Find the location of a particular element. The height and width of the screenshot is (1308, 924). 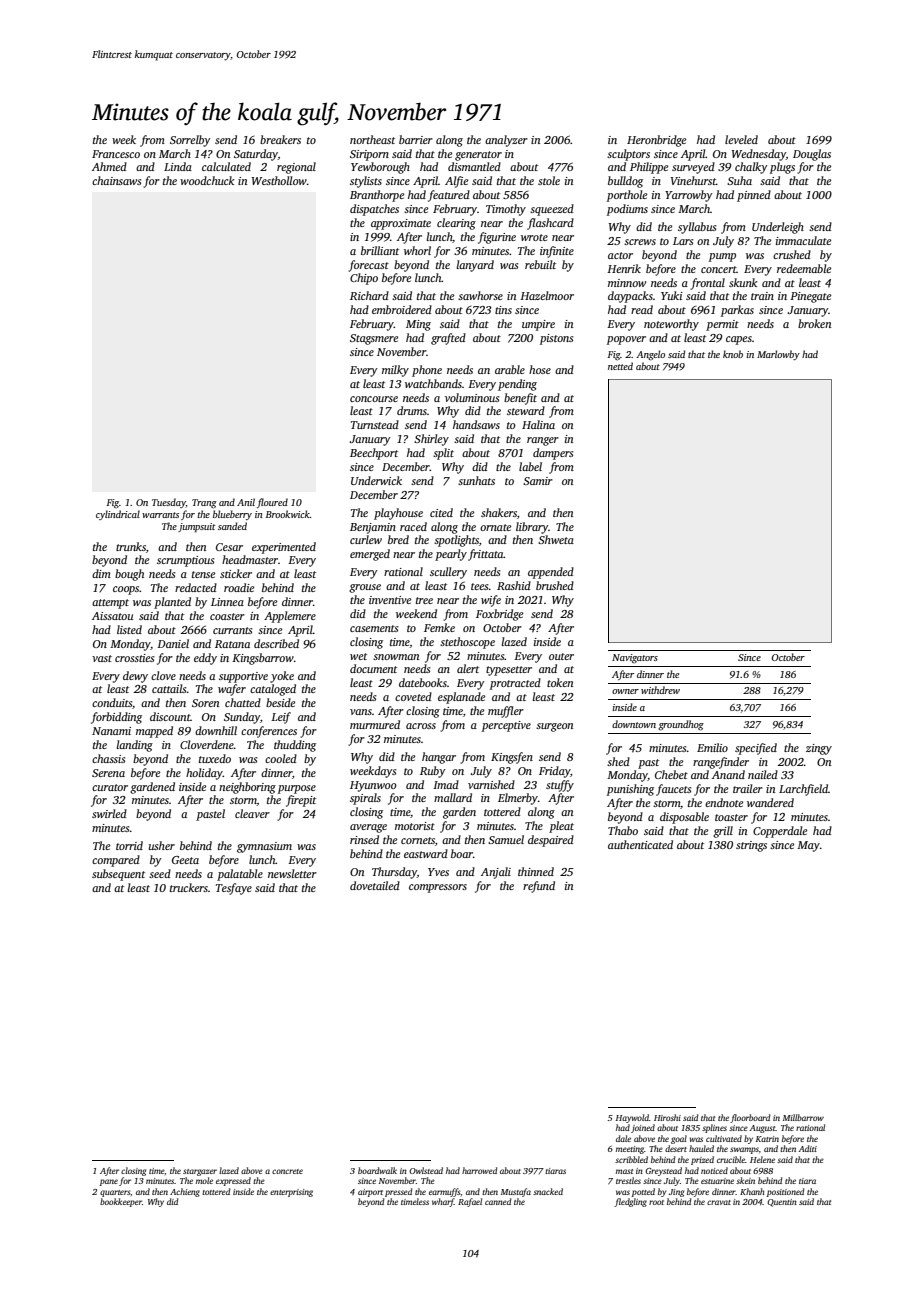

phone is located at coordinates (427, 371).
